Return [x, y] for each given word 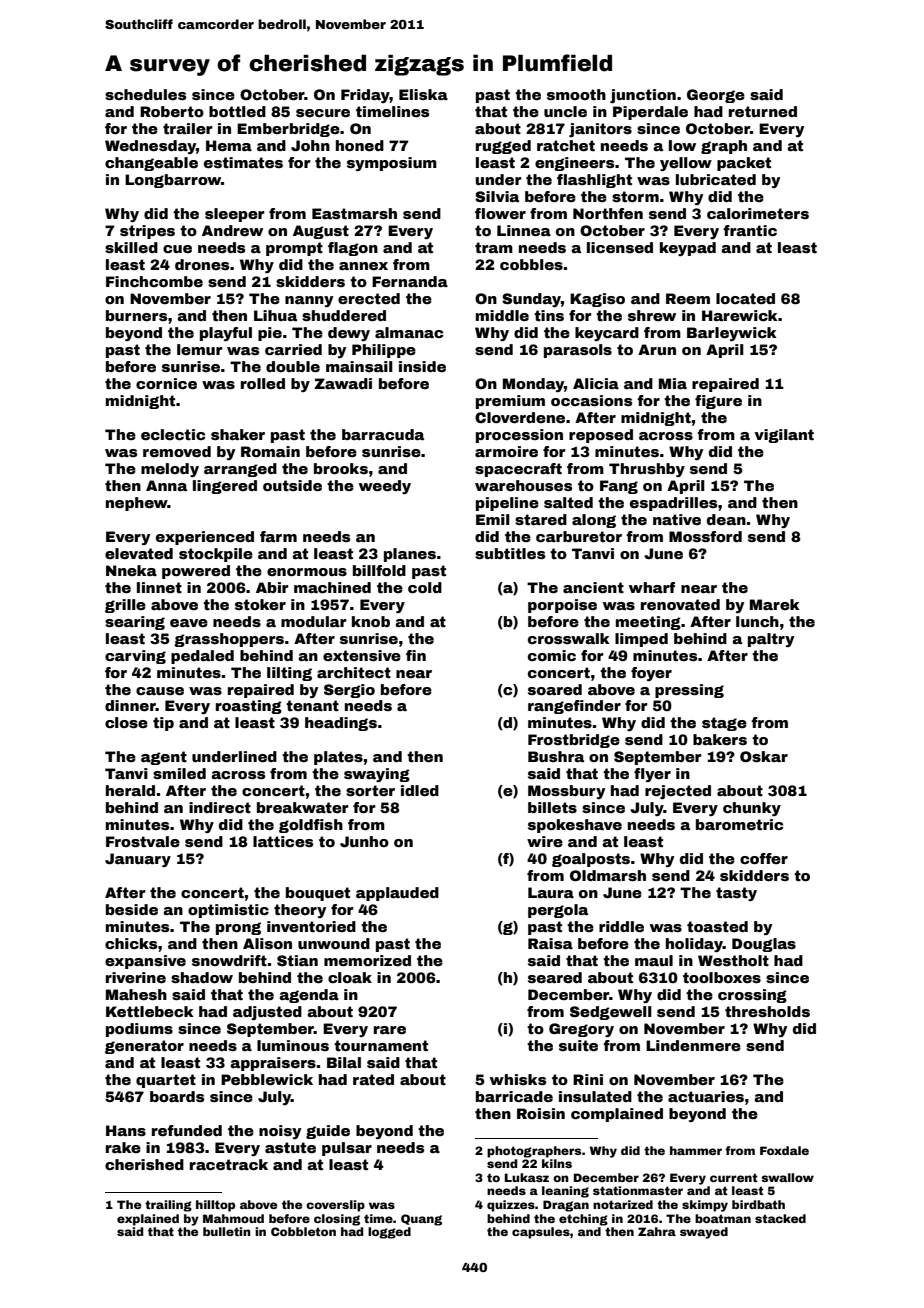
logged [389, 1233]
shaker [238, 434]
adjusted [267, 1013]
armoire [506, 451]
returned [763, 111]
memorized [367, 960]
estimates [243, 162]
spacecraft [518, 470]
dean [726, 519]
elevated [139, 553]
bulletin [227, 1231]
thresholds [767, 1011]
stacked [780, 1218]
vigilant [784, 436]
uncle [565, 111]
